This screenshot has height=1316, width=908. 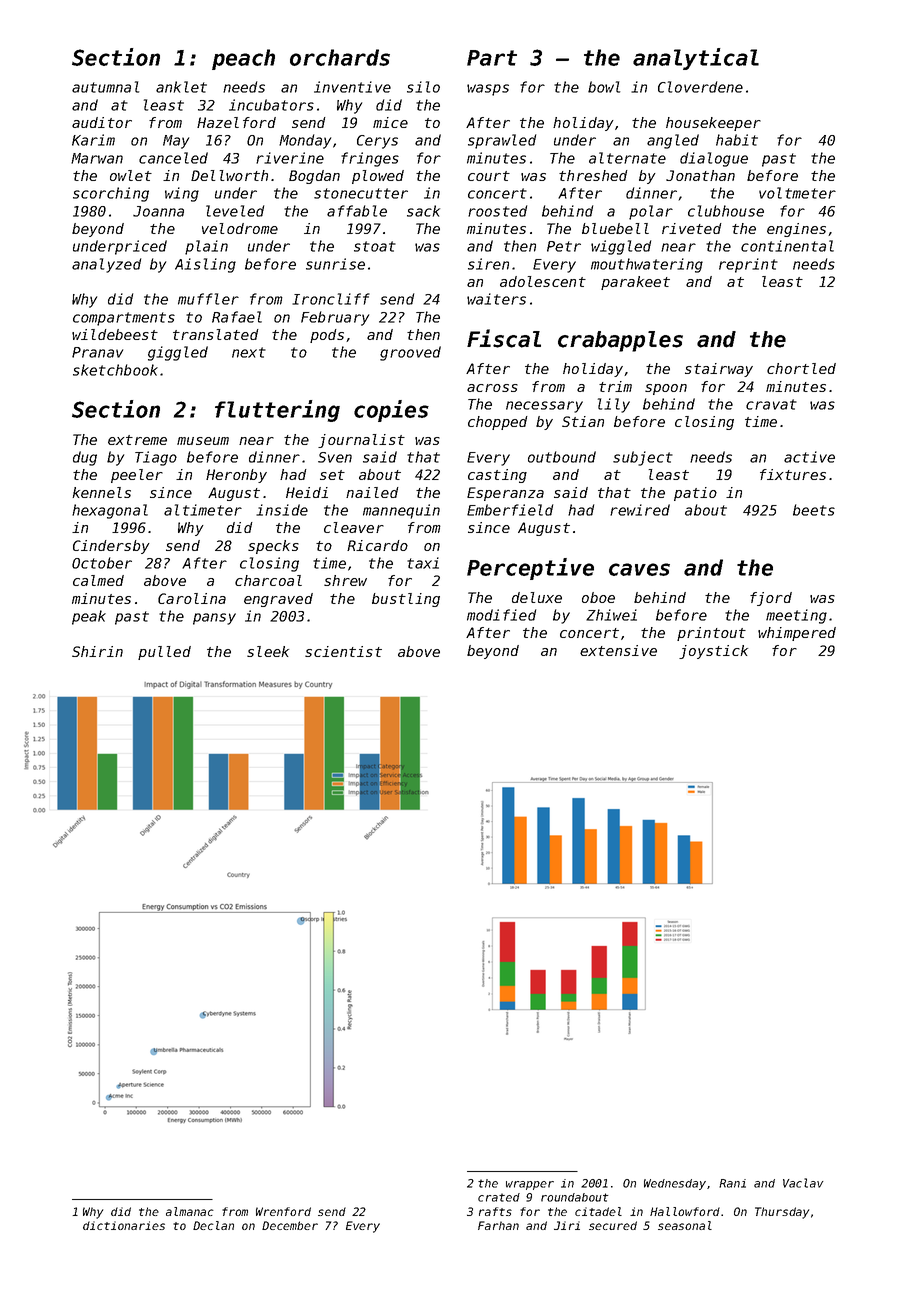 I want to click on anklet, so click(x=181, y=87).
